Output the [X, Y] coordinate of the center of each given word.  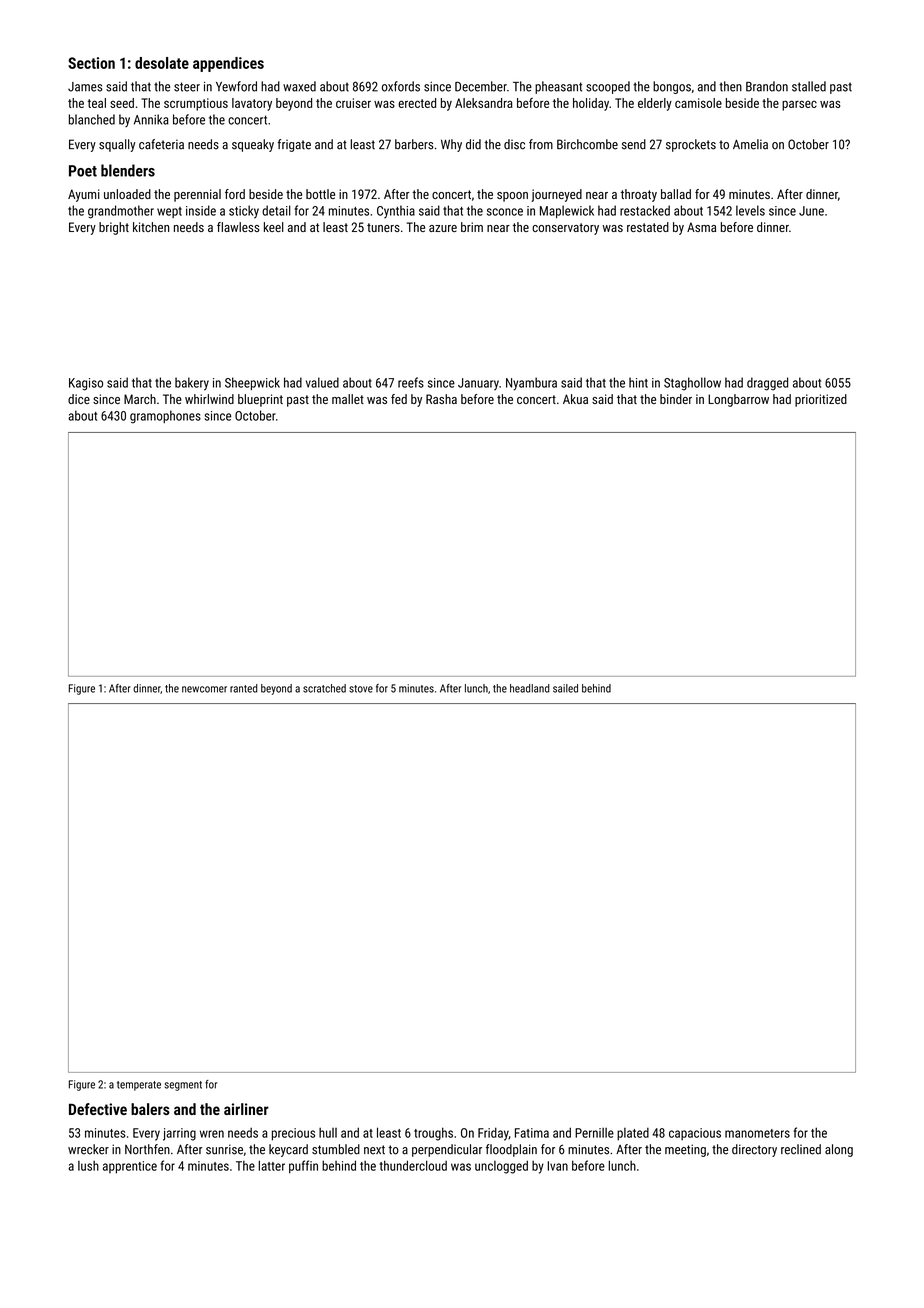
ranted [244, 688]
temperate [139, 1086]
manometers [757, 1133]
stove [361, 689]
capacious [695, 1134]
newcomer [204, 689]
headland [530, 688]
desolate [162, 63]
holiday [591, 104]
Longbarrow [738, 400]
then [730, 86]
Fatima [532, 1133]
